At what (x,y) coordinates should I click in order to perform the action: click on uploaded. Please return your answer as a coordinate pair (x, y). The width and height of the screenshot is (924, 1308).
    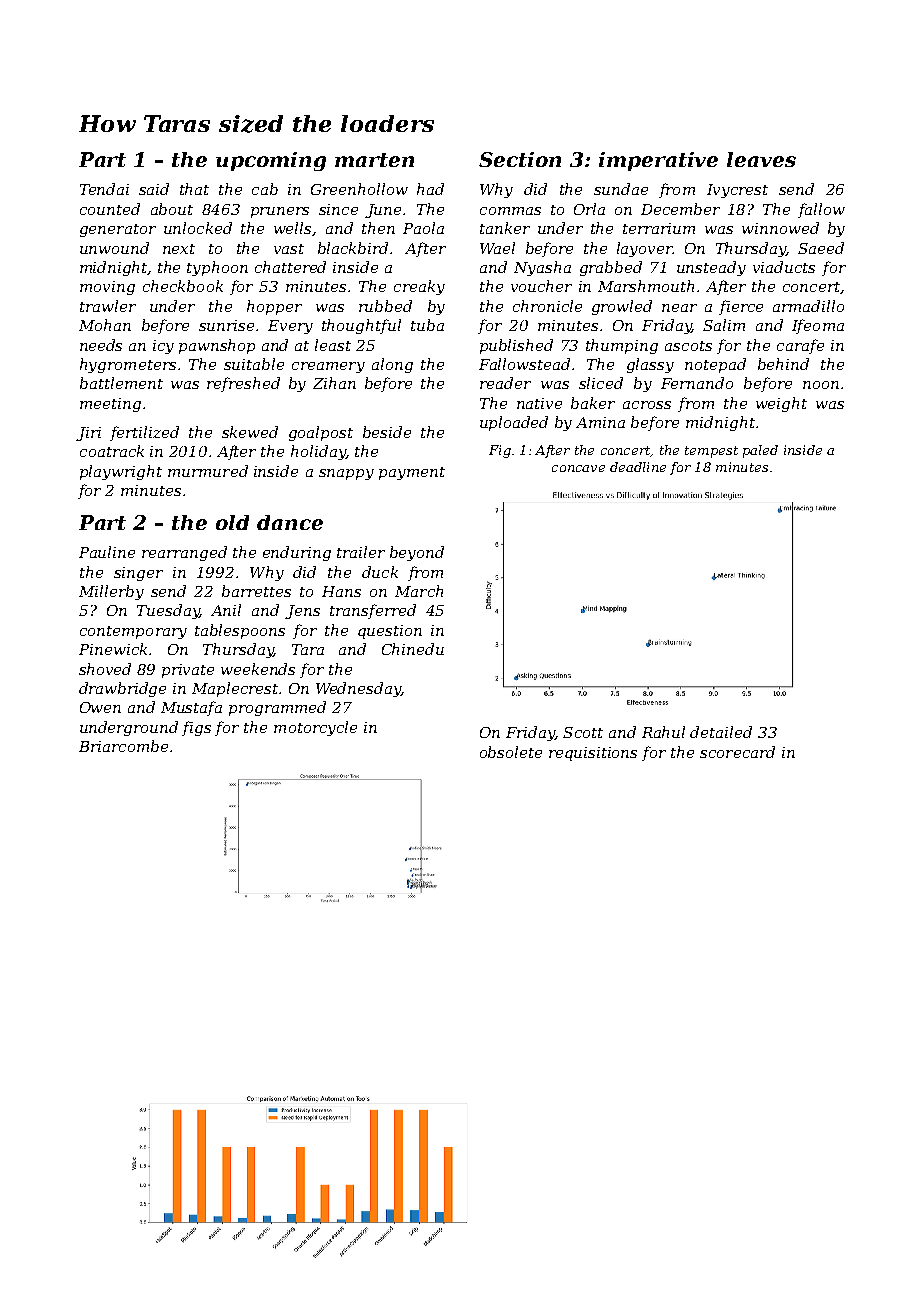
    Looking at the image, I should click on (514, 423).
